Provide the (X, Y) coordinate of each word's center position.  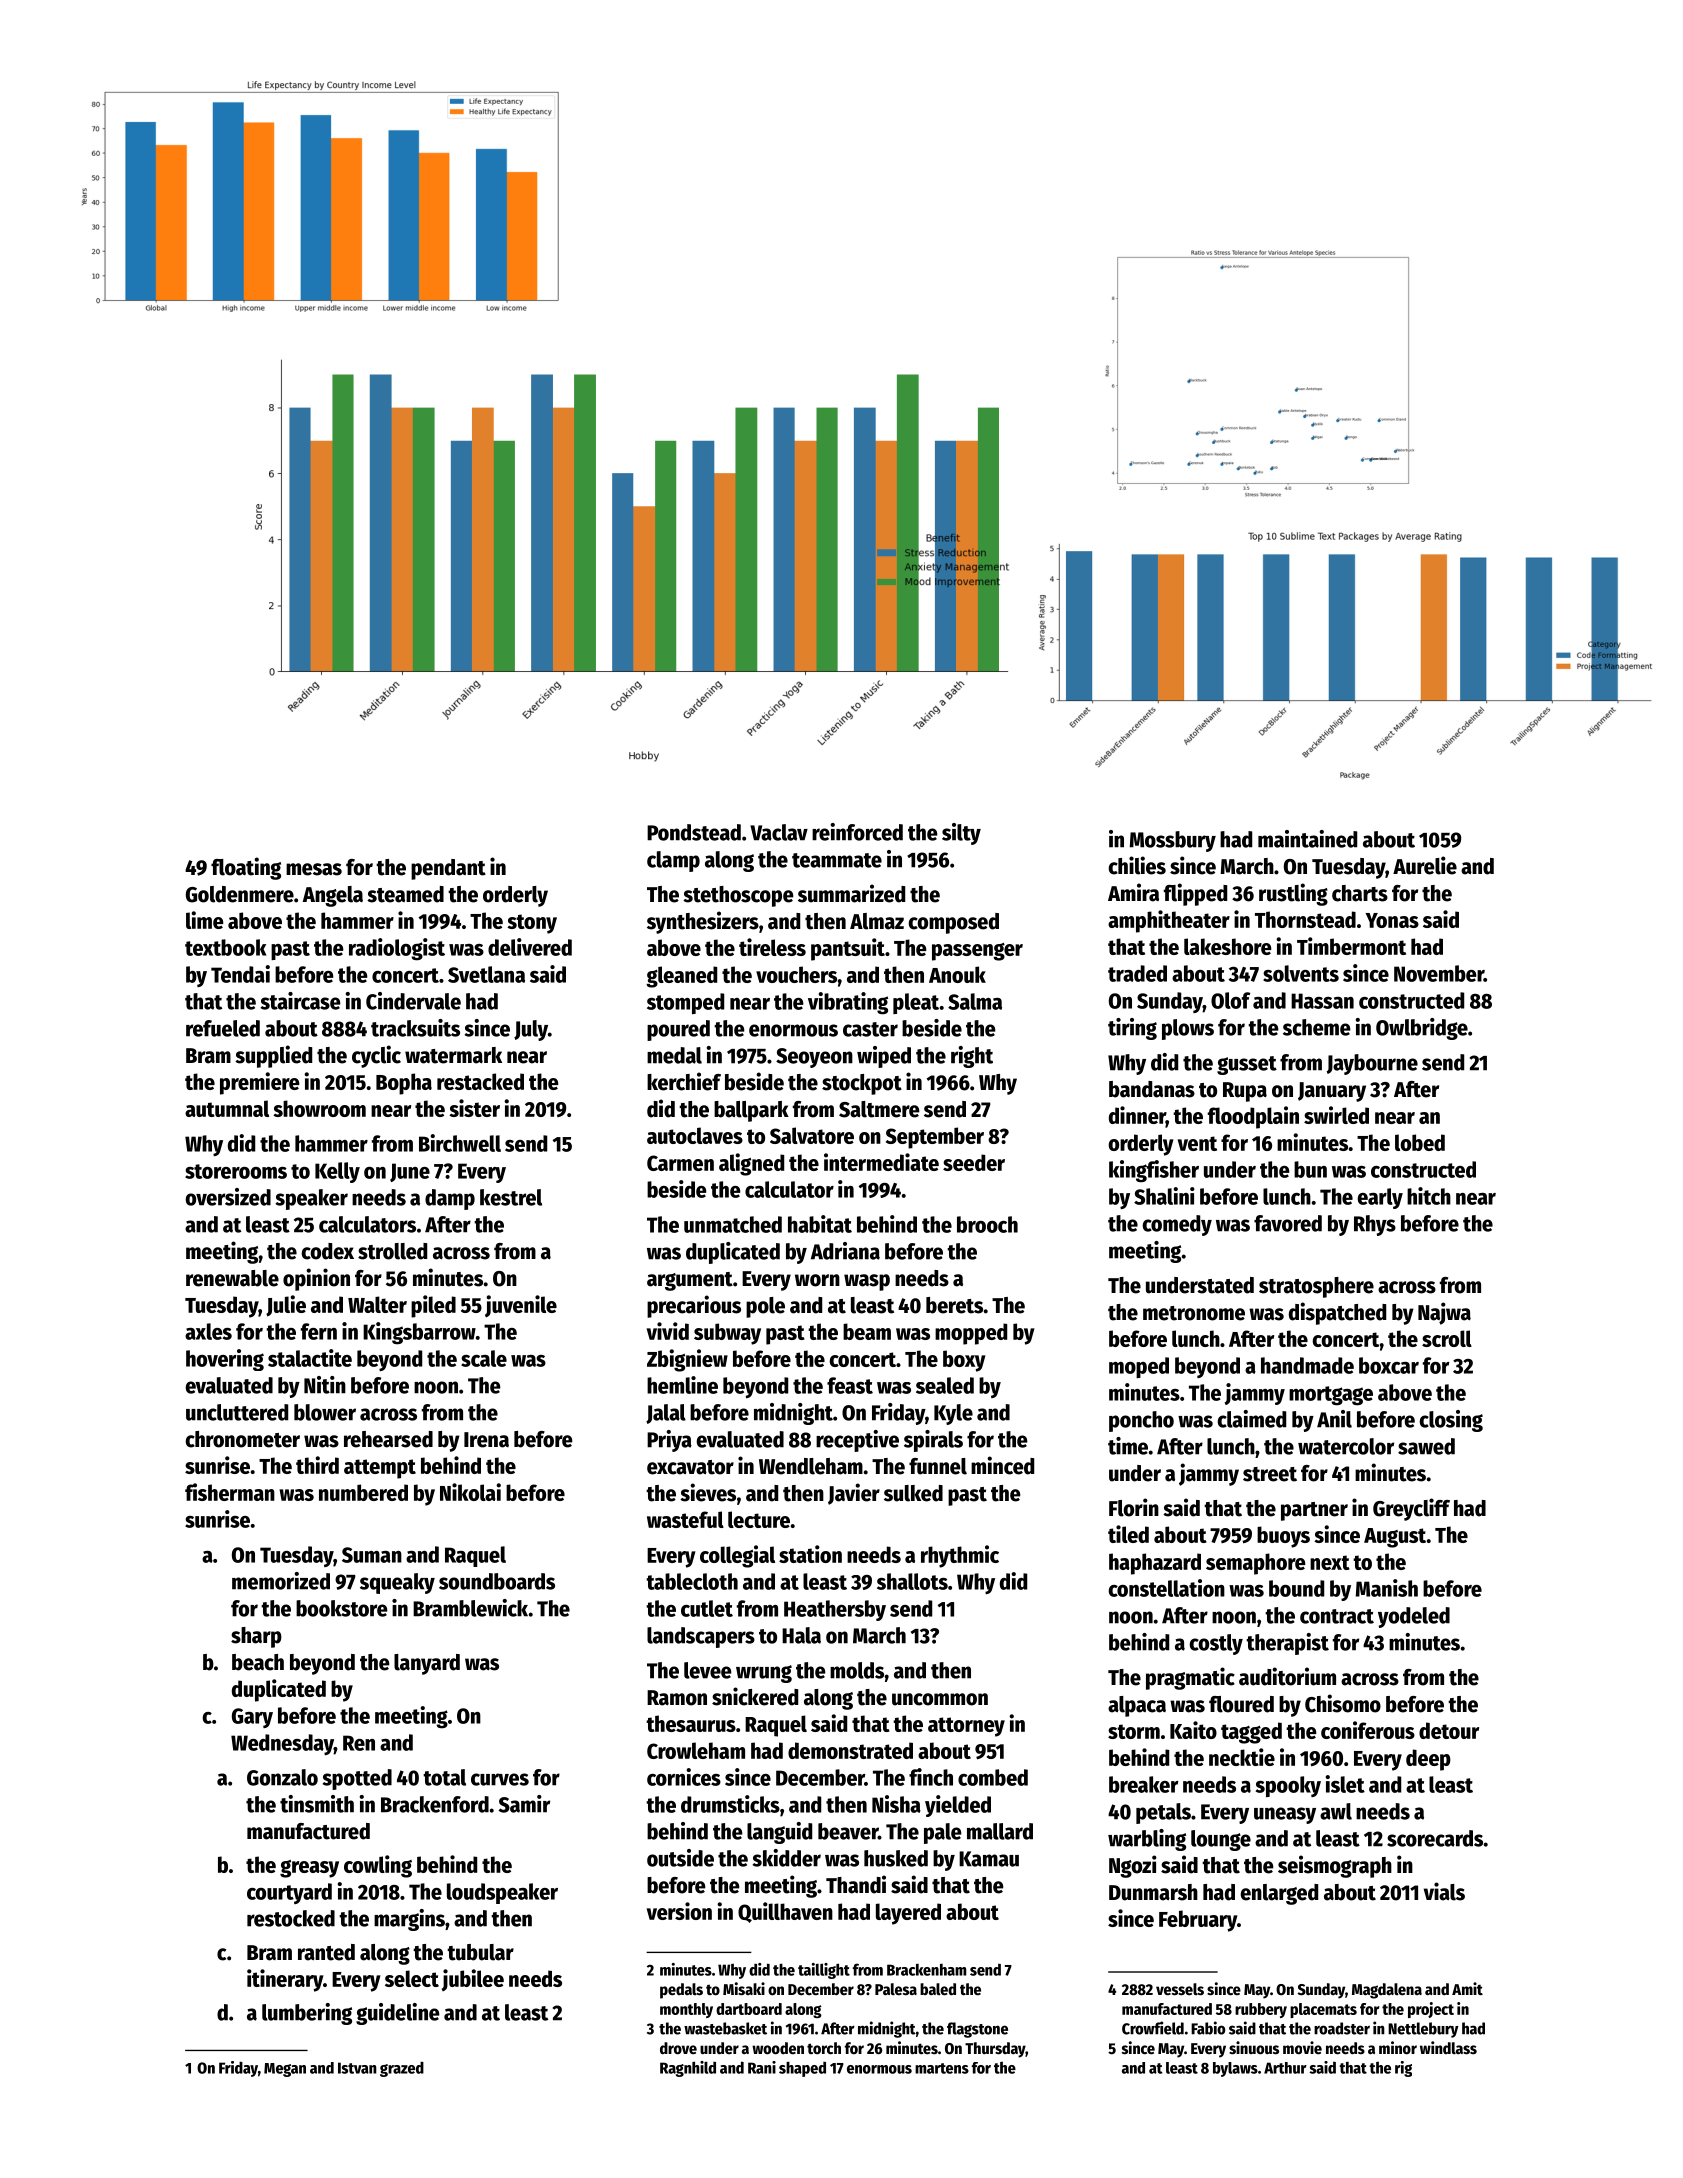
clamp (673, 861)
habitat (820, 1224)
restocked (291, 1918)
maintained (1307, 839)
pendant (448, 869)
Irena (486, 1440)
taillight (824, 1971)
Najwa (1444, 1313)
